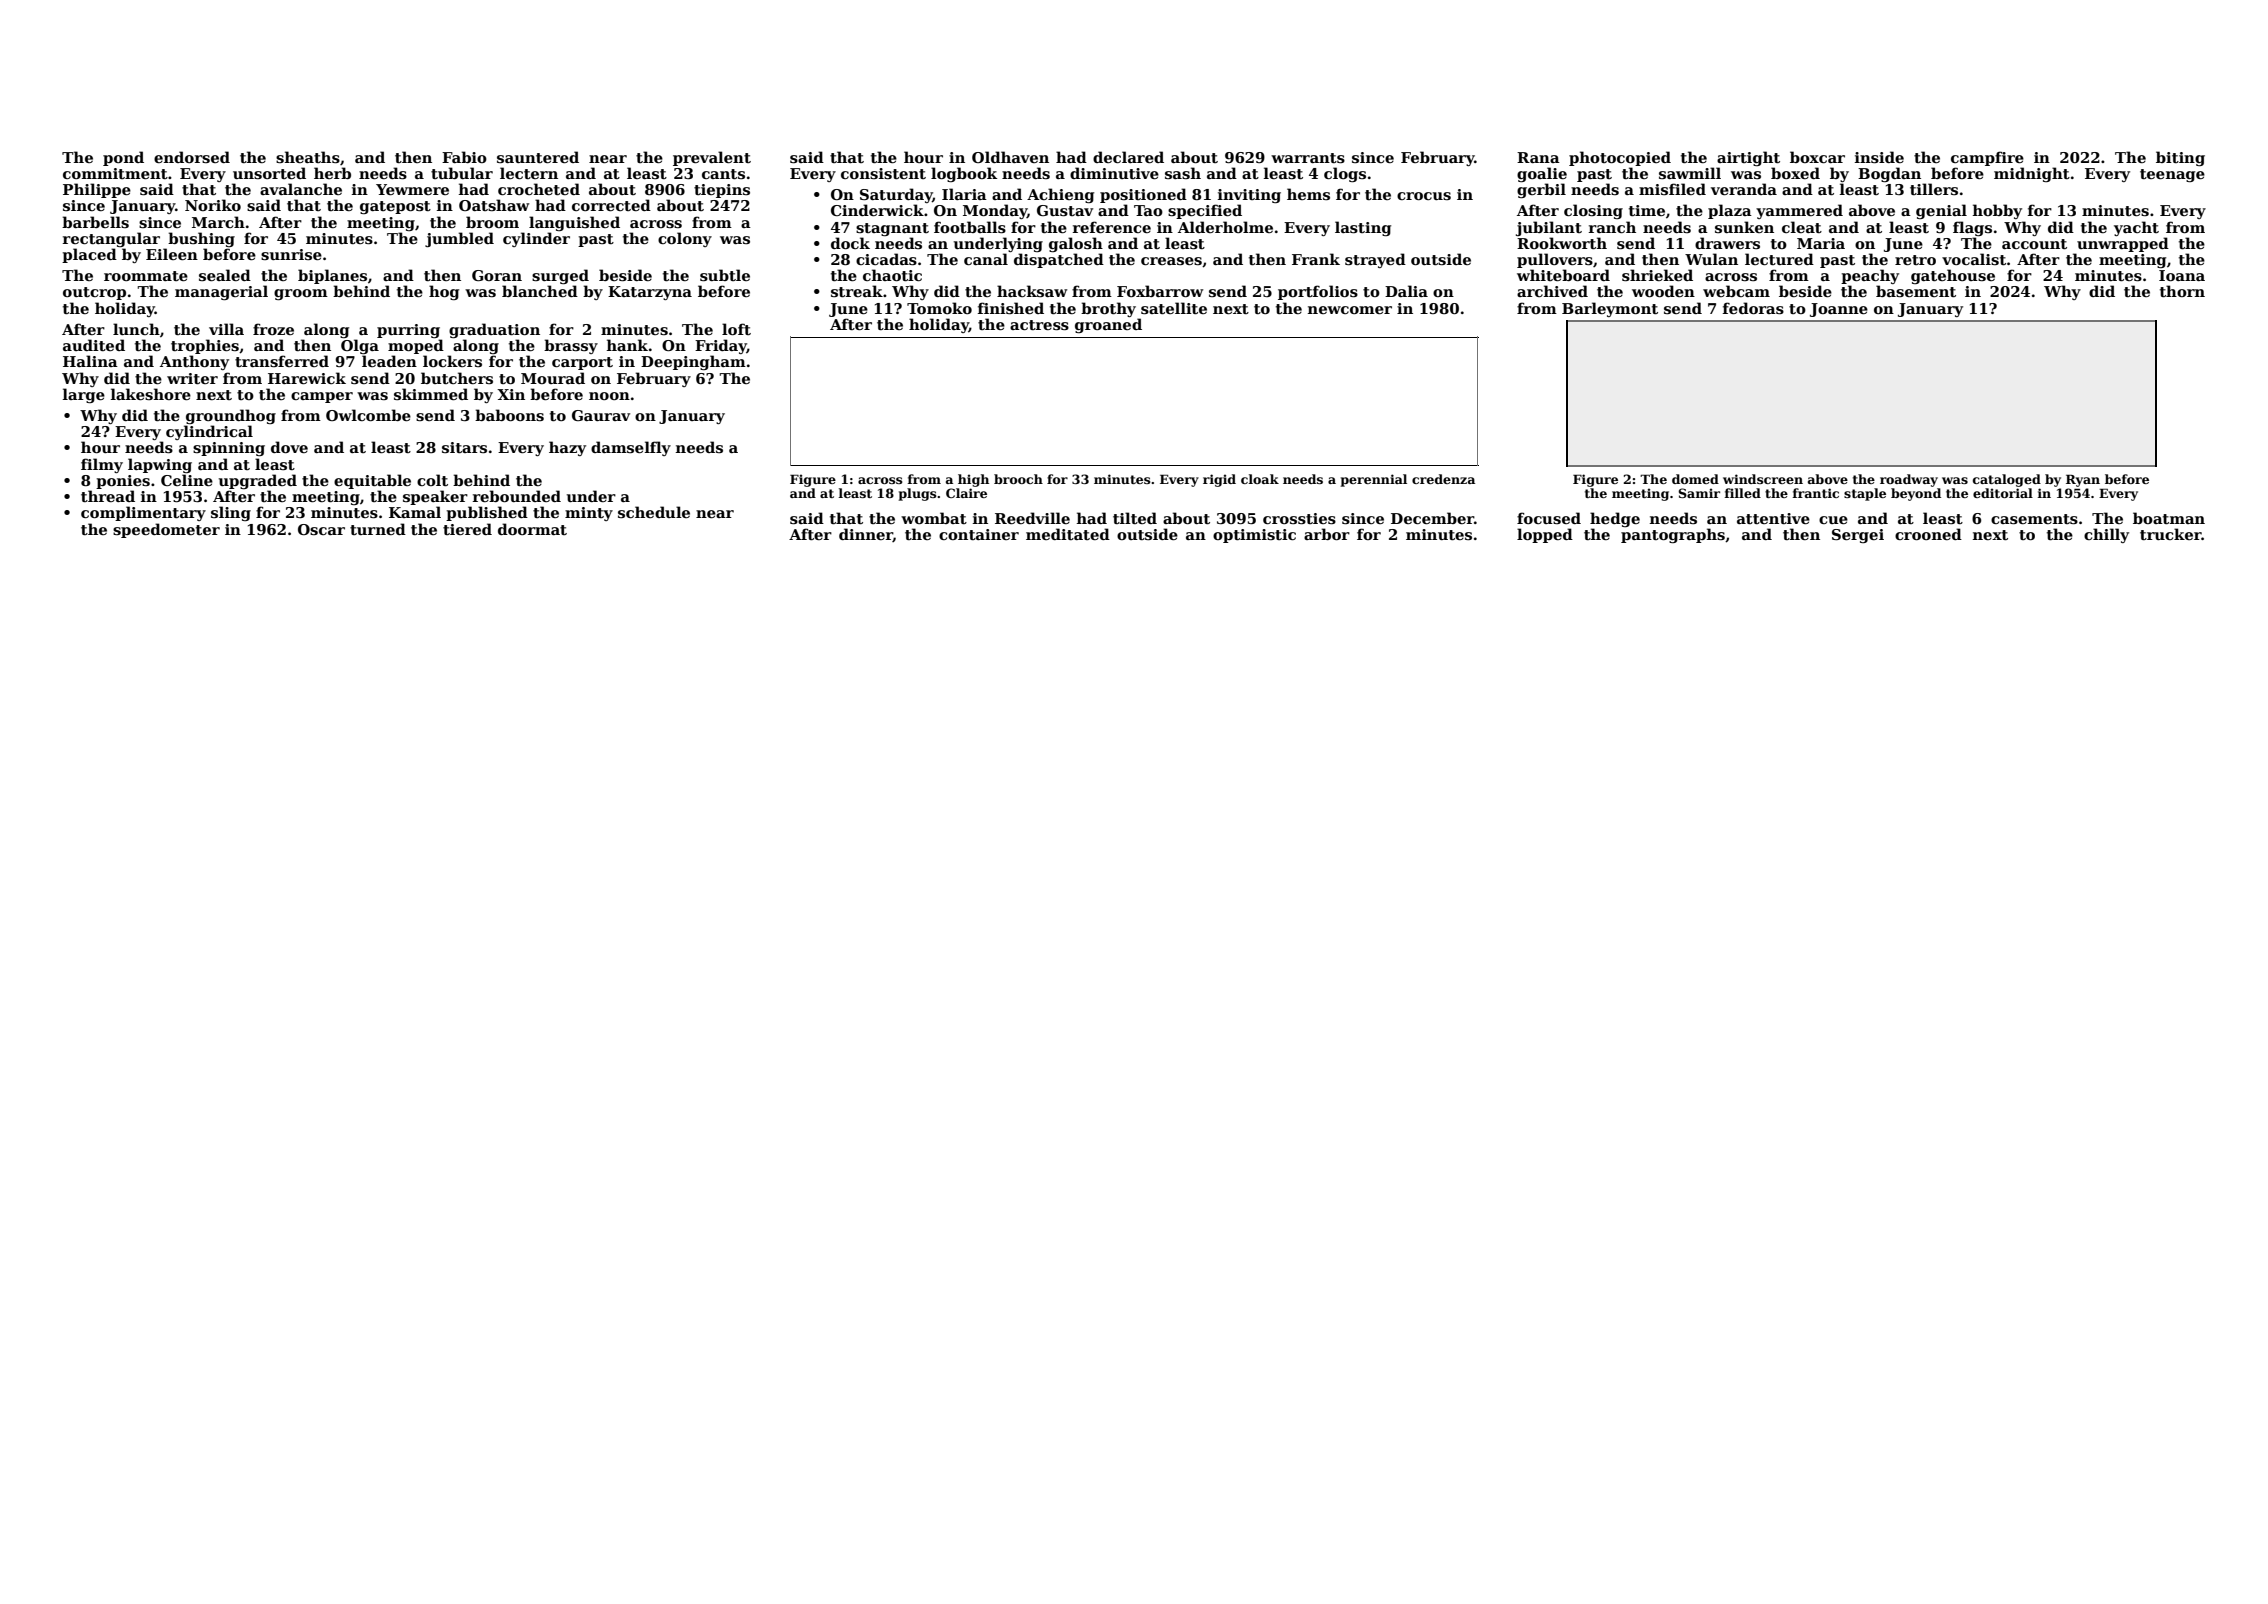 This screenshot has height=1604, width=2268. I want to click on baboons, so click(509, 415).
